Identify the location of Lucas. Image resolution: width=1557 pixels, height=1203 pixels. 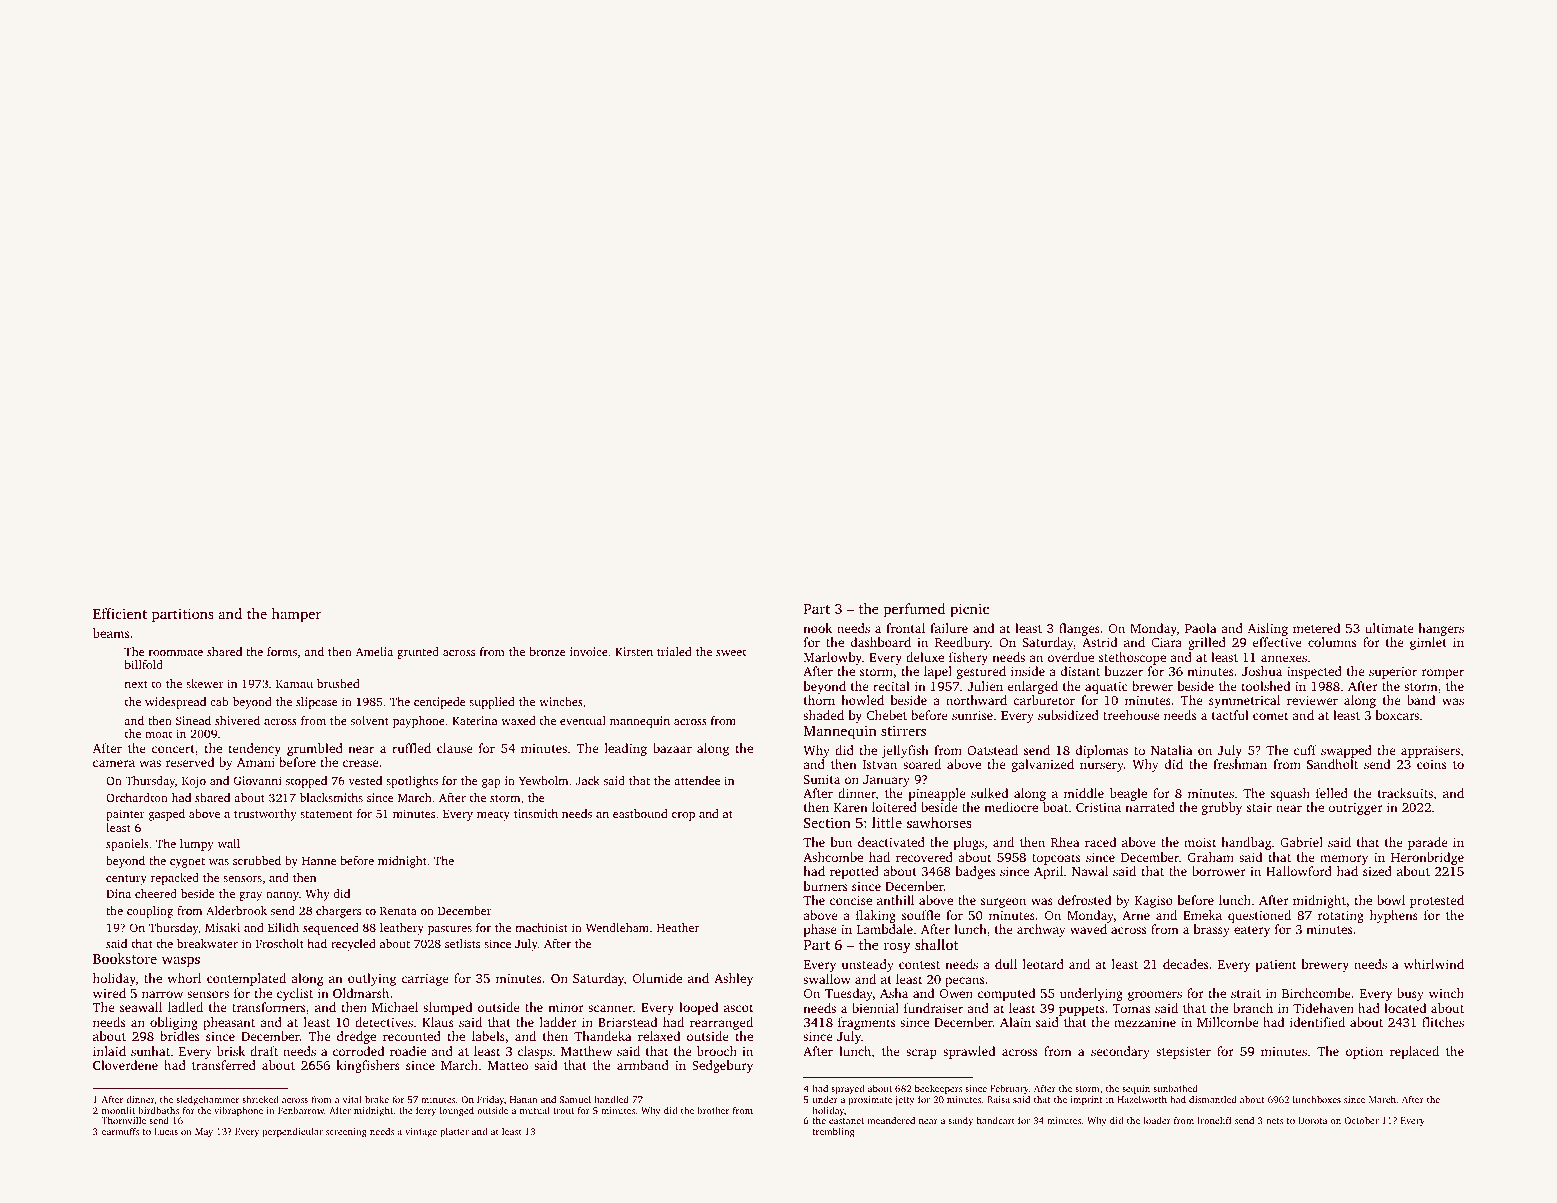
(166, 1131).
